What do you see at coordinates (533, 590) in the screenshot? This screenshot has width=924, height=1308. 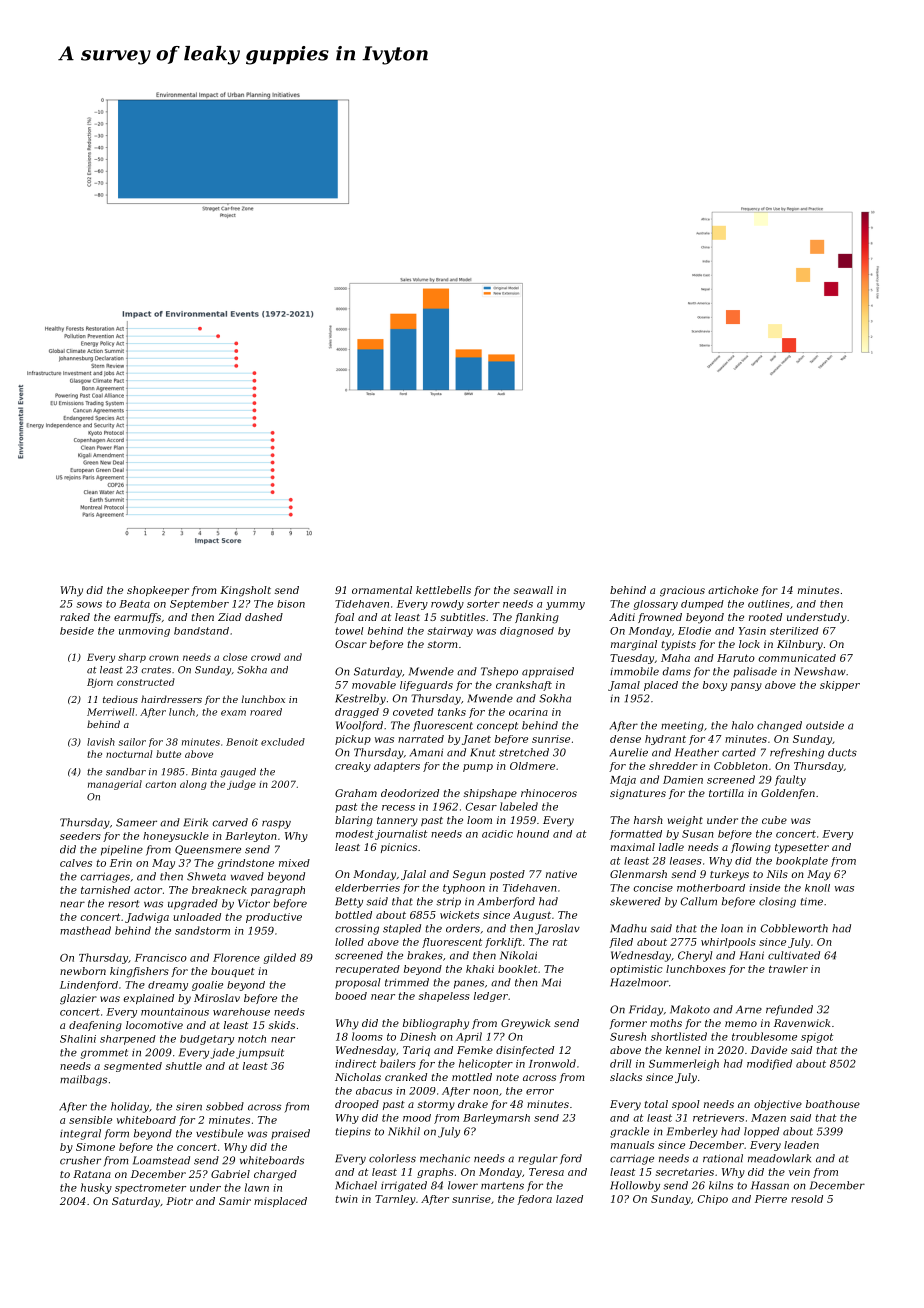 I see `seawall` at bounding box center [533, 590].
